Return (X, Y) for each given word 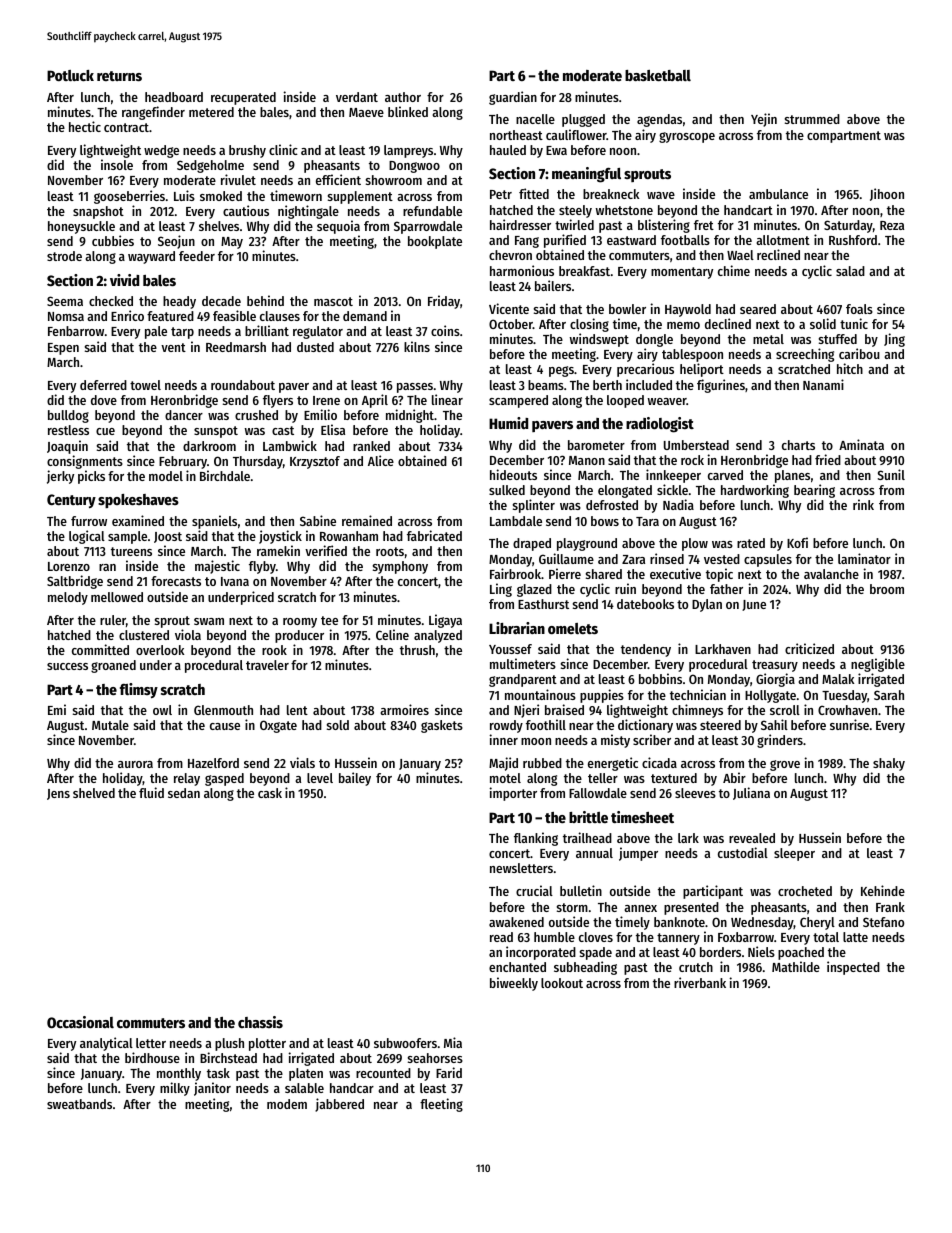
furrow (89, 521)
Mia (453, 1042)
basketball (658, 75)
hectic (85, 126)
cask (270, 793)
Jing (894, 340)
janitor (212, 1089)
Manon (587, 460)
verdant (357, 97)
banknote (679, 922)
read (501, 937)
